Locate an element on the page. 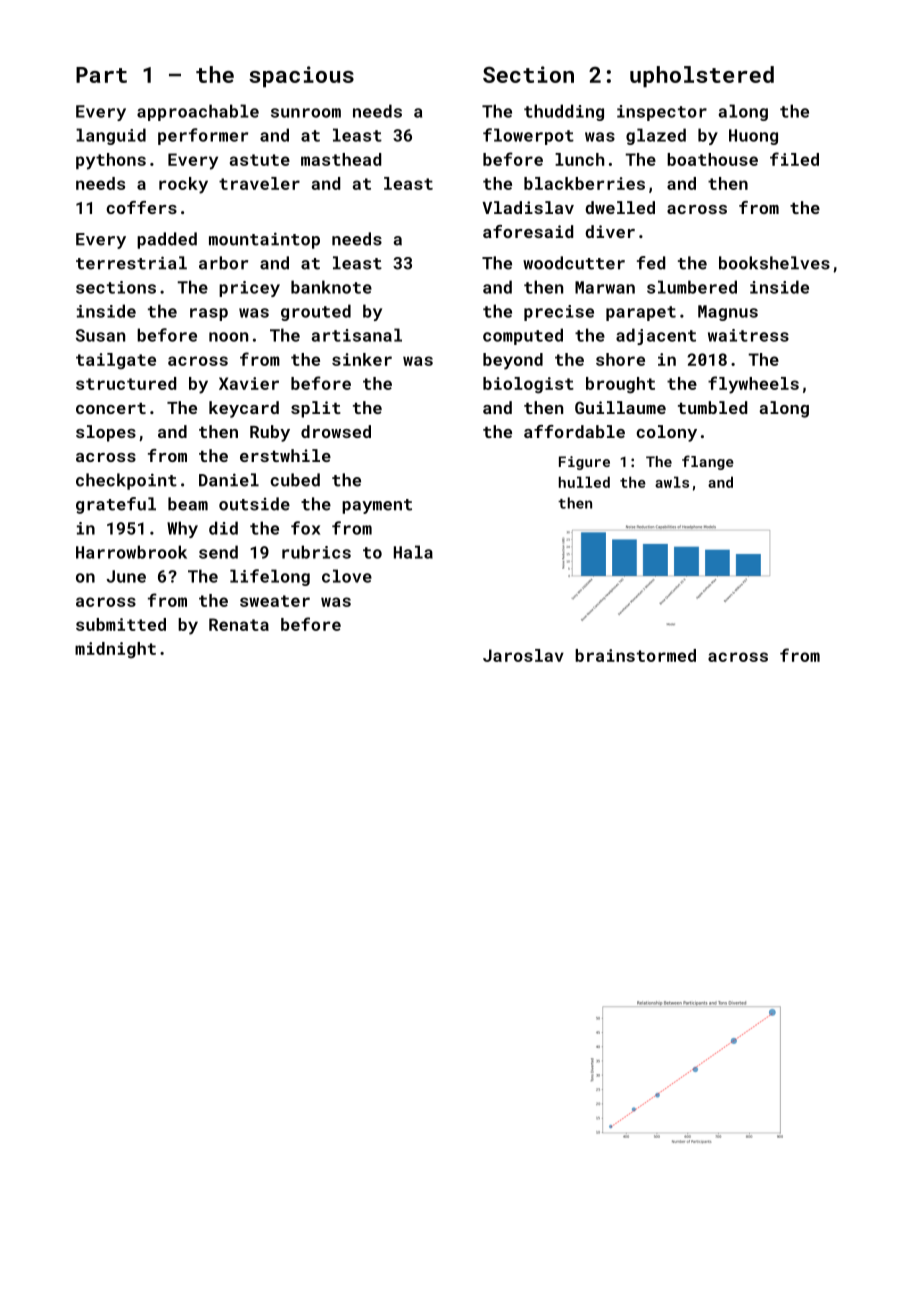 The height and width of the document is (1308, 924). filed is located at coordinates (794, 159).
